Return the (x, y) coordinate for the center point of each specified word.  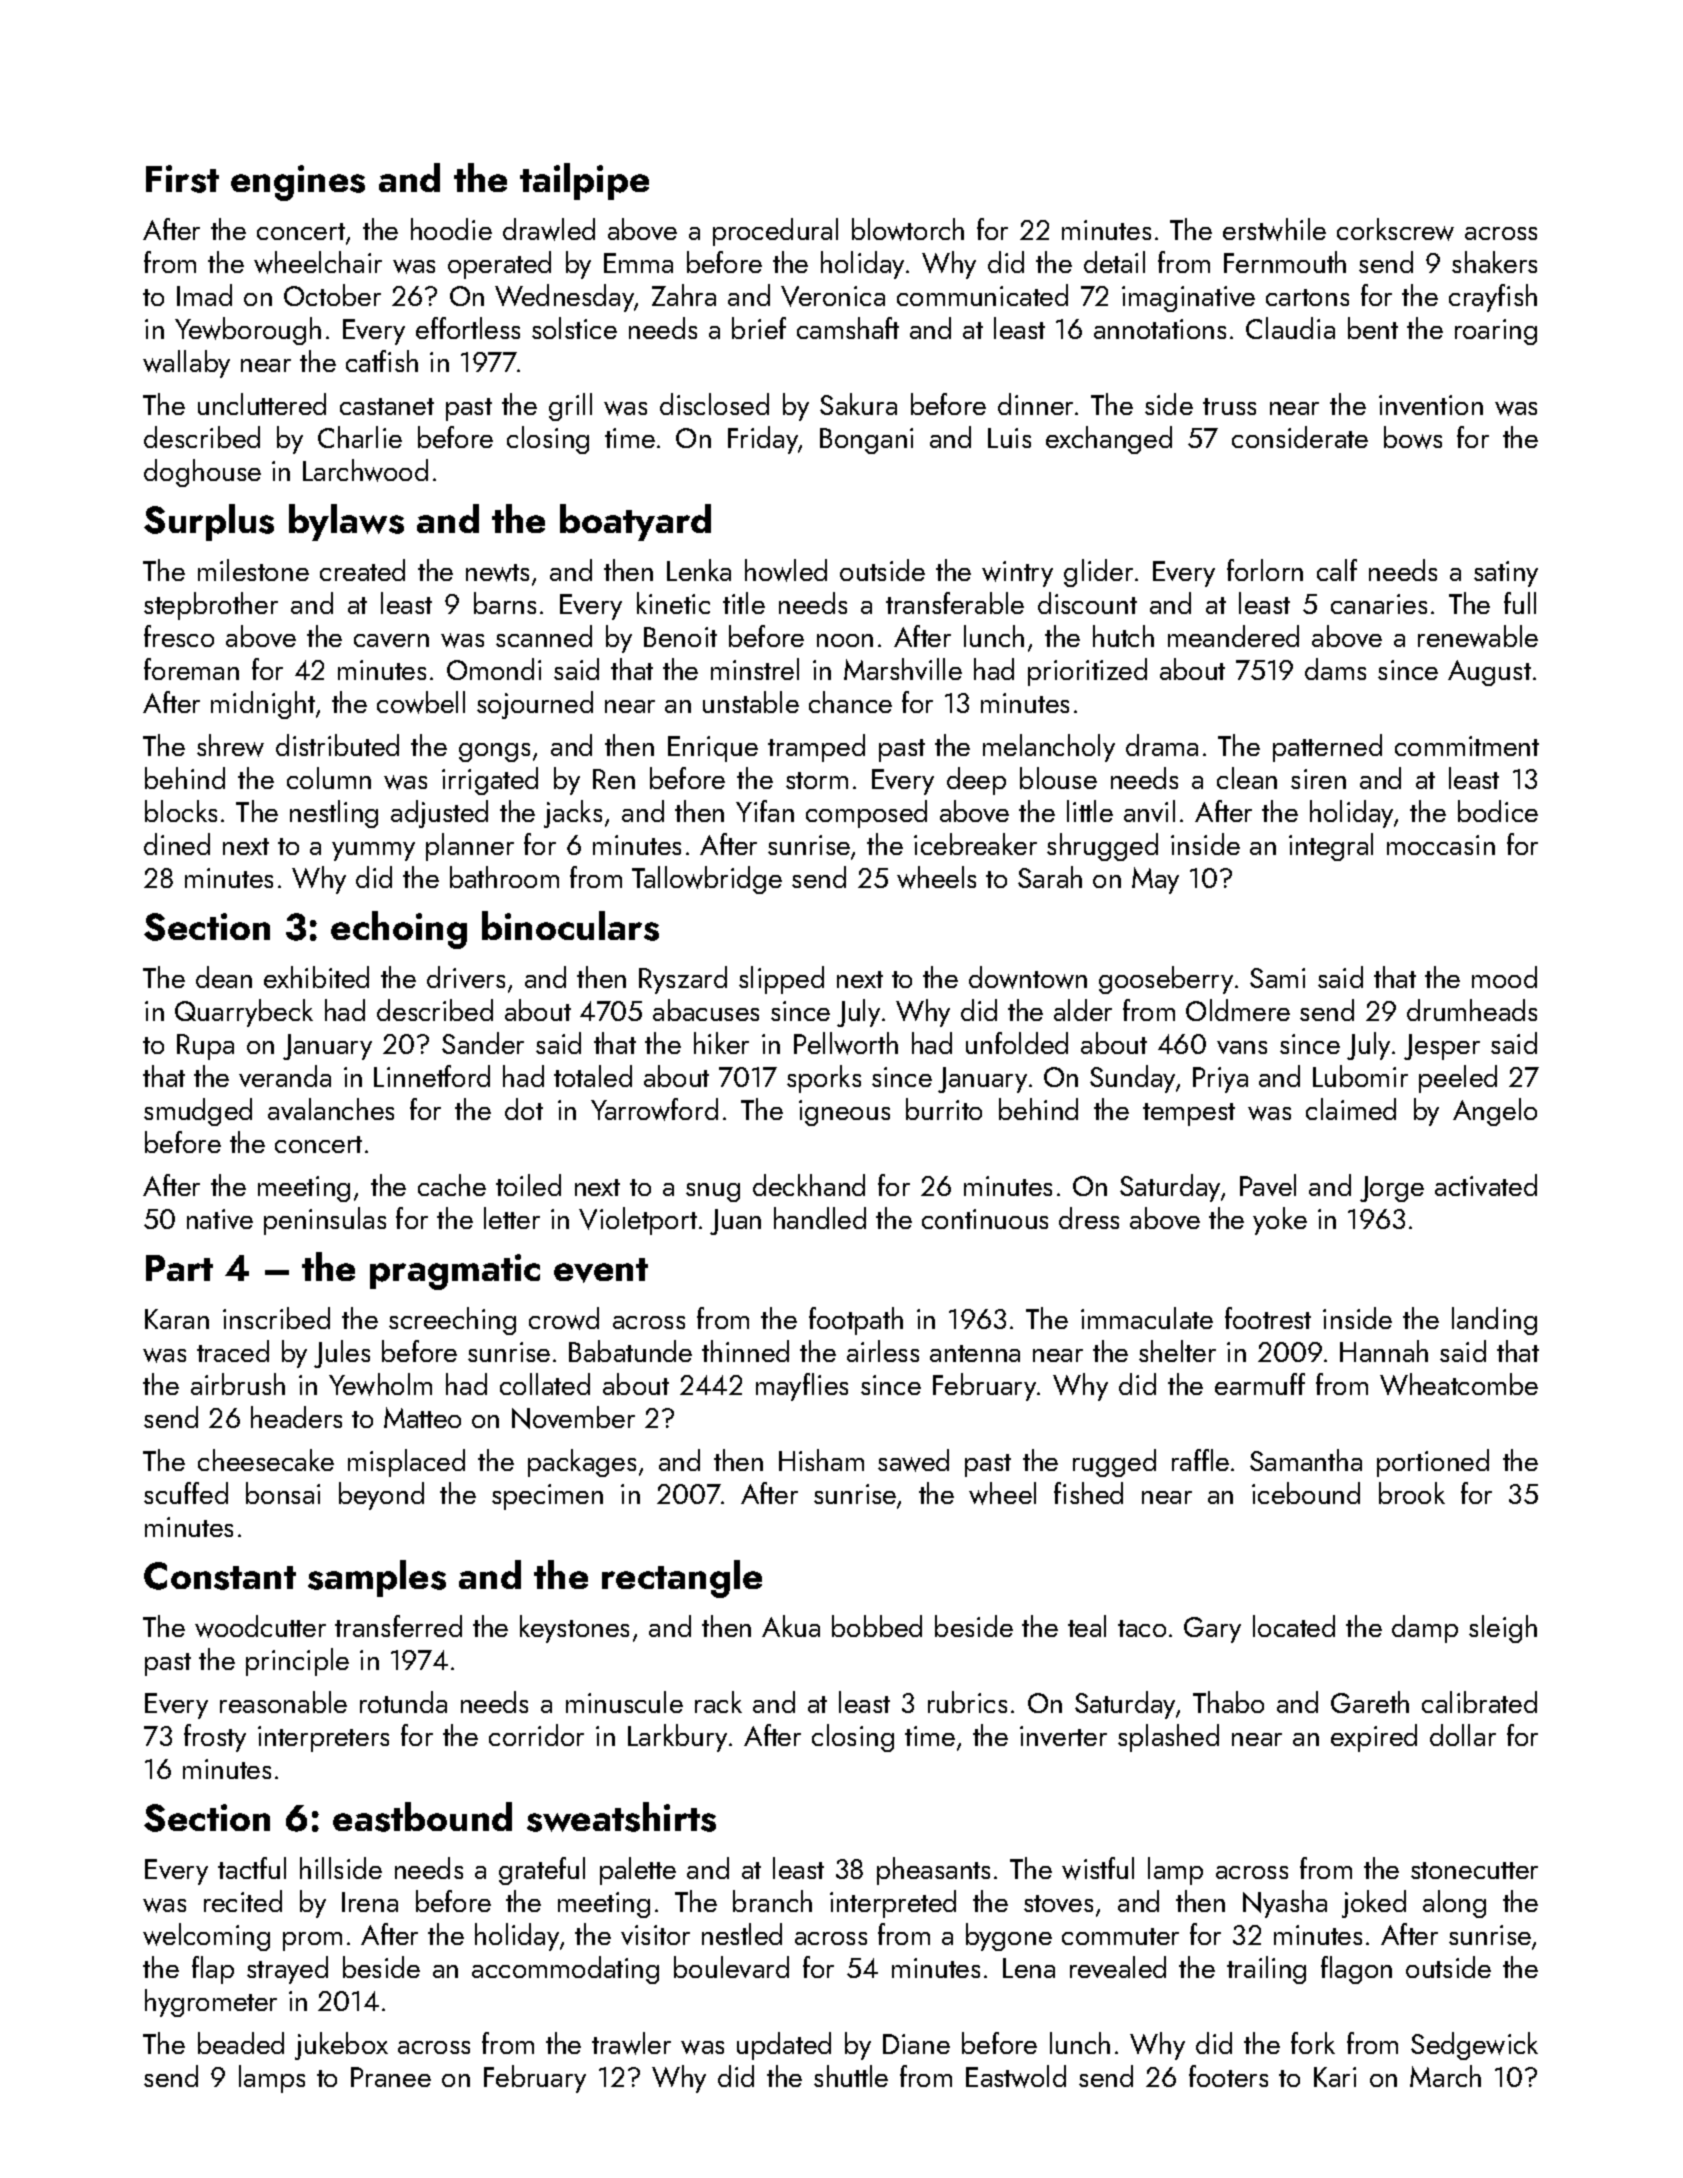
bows (1413, 437)
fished (1088, 1493)
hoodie (451, 229)
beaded (241, 2043)
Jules (342, 1354)
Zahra (684, 295)
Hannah (1384, 1351)
